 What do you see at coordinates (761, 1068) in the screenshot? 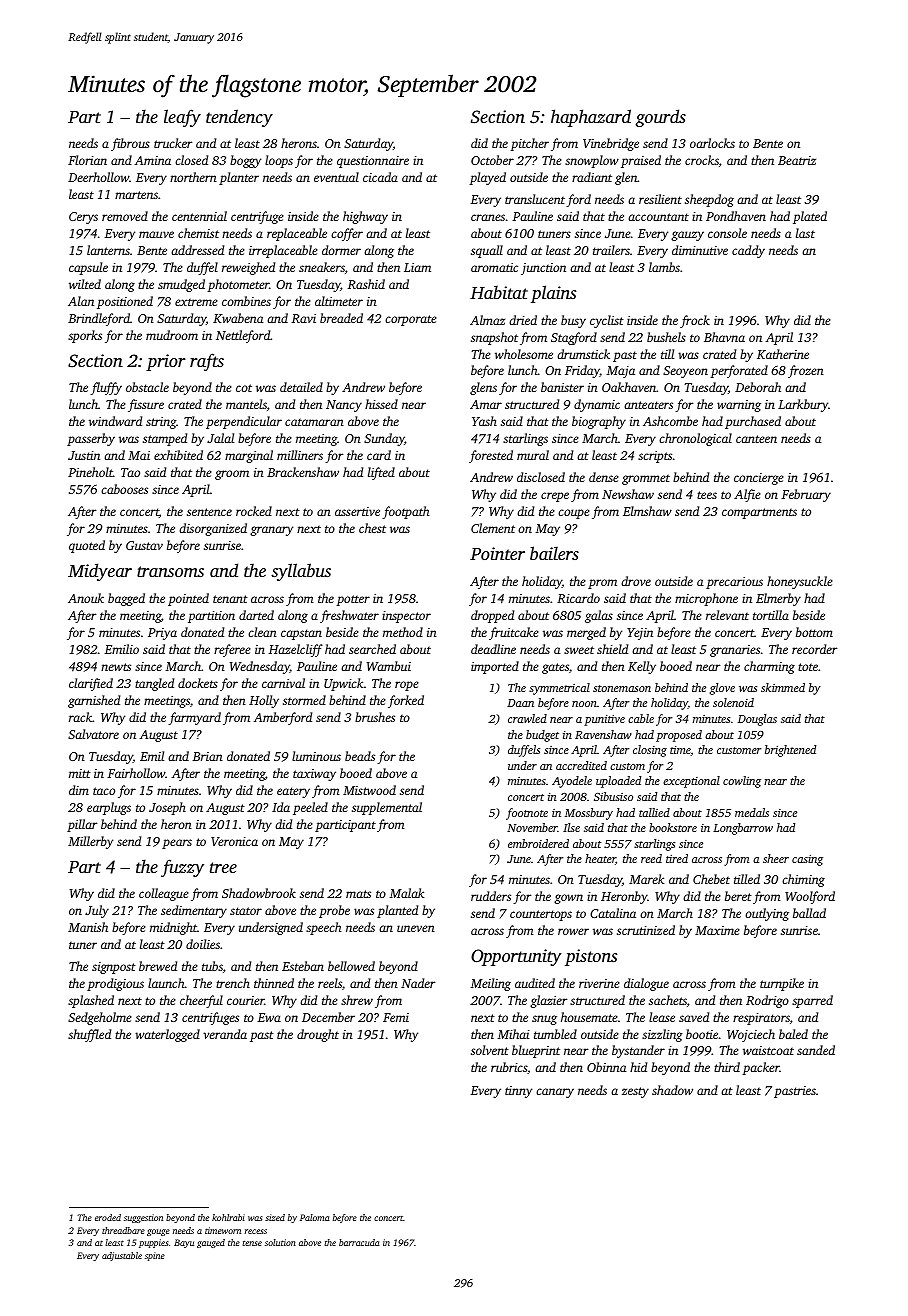
I see `packer` at bounding box center [761, 1068].
